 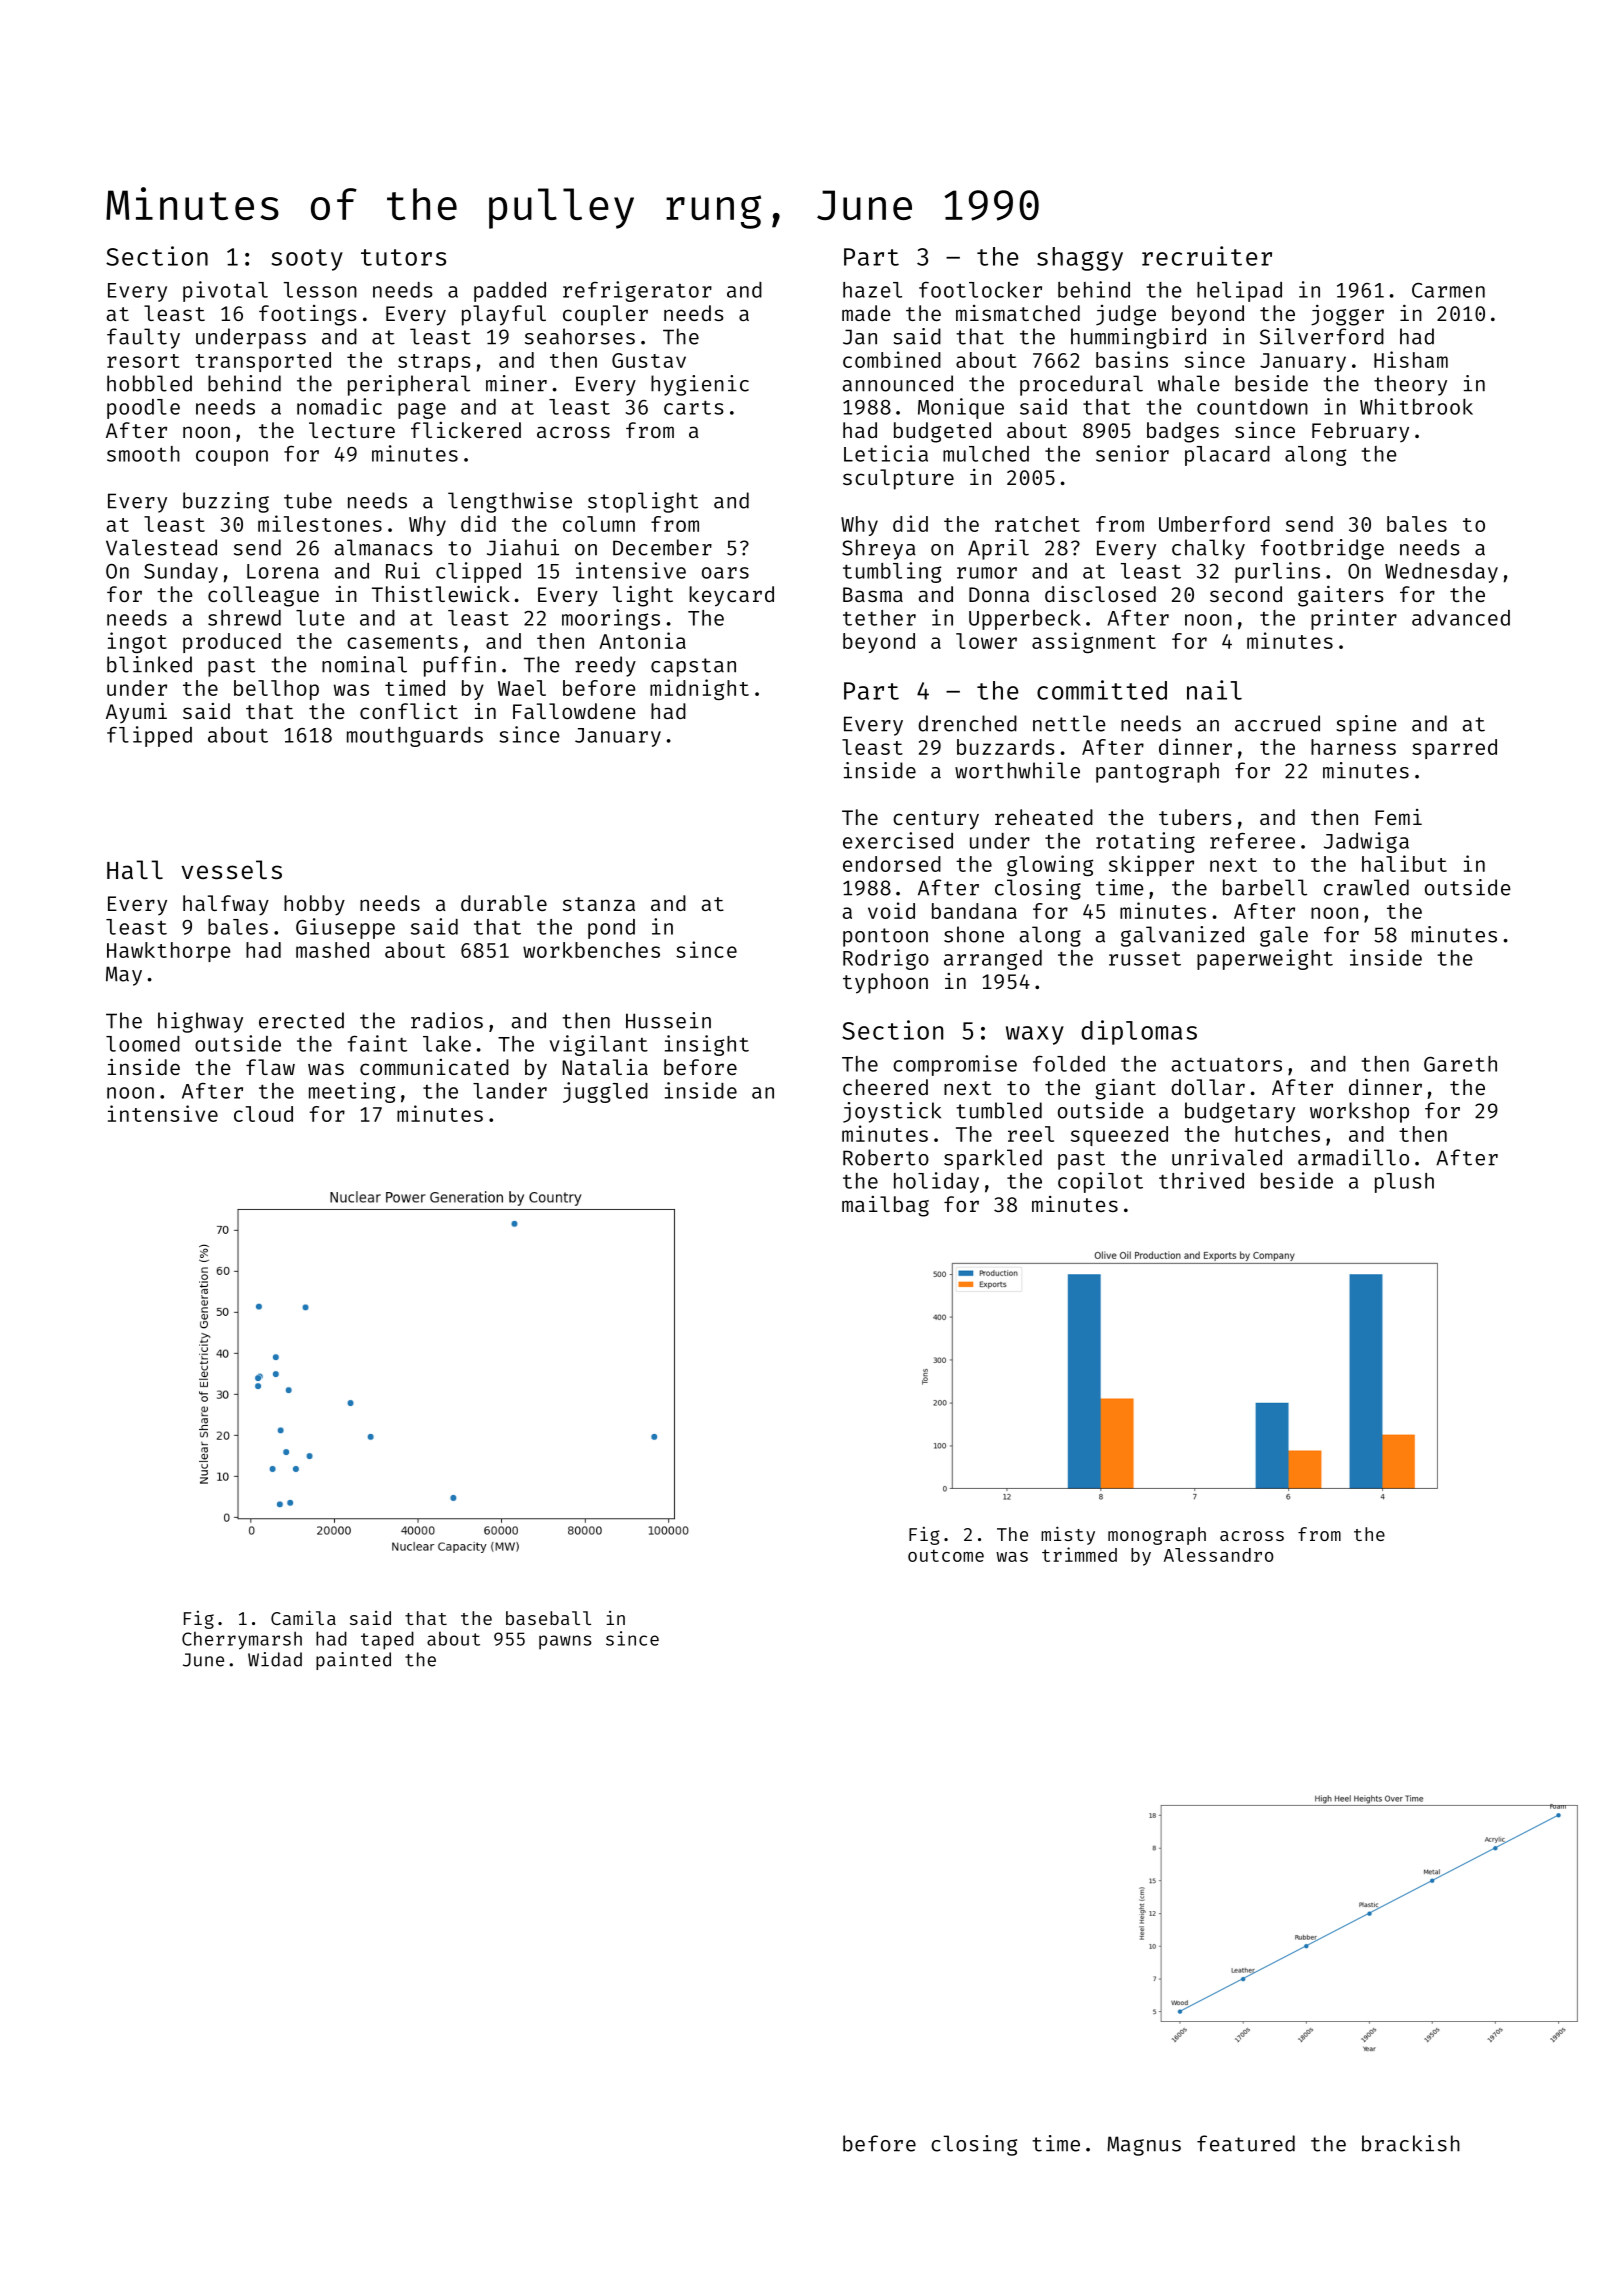 What do you see at coordinates (434, 363) in the screenshot?
I see `straps` at bounding box center [434, 363].
